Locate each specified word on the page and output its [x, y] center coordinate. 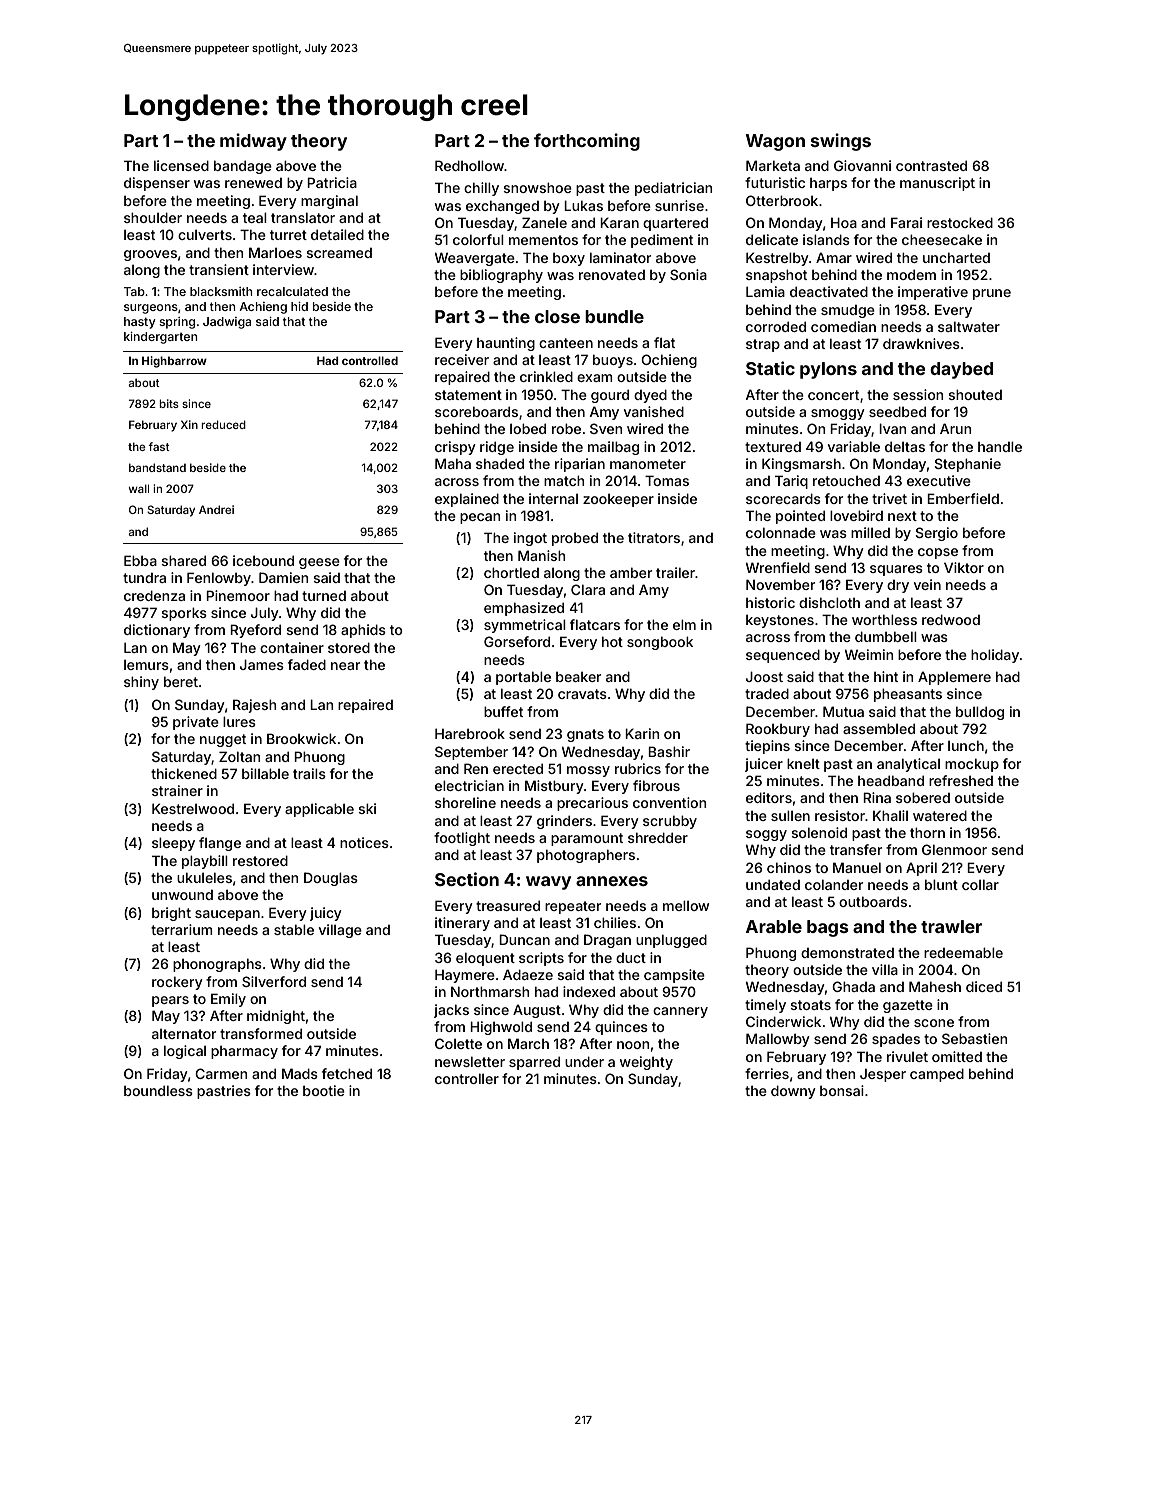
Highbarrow [174, 362]
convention [669, 802]
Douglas [331, 879]
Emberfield [963, 498]
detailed [337, 234]
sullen [790, 815]
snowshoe [537, 187]
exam [595, 378]
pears [170, 1001]
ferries [767, 1073]
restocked [960, 222]
